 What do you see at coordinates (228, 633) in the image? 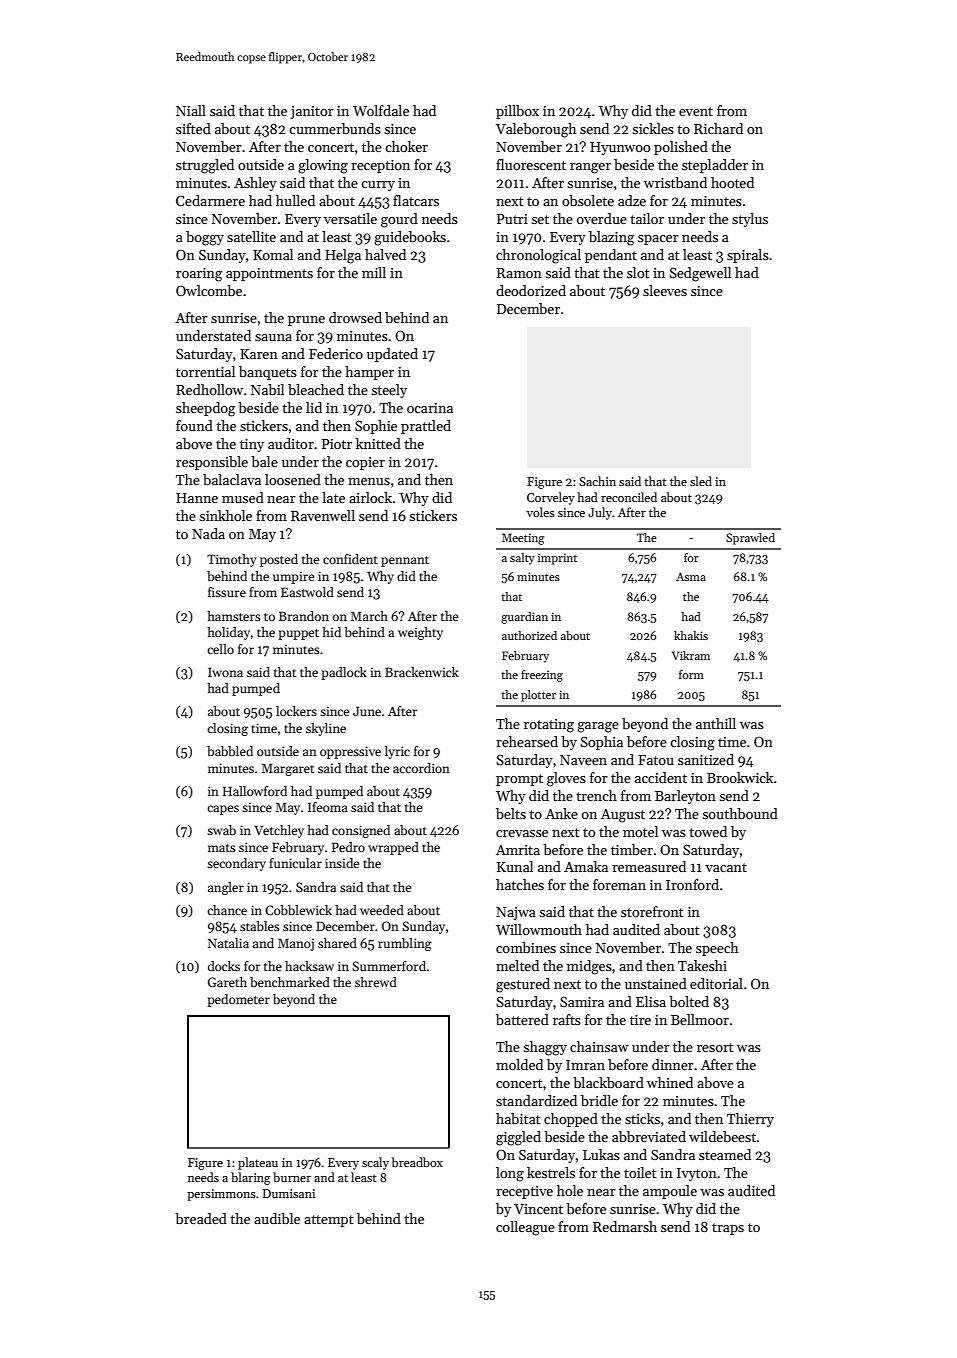
I see `holiday` at bounding box center [228, 633].
